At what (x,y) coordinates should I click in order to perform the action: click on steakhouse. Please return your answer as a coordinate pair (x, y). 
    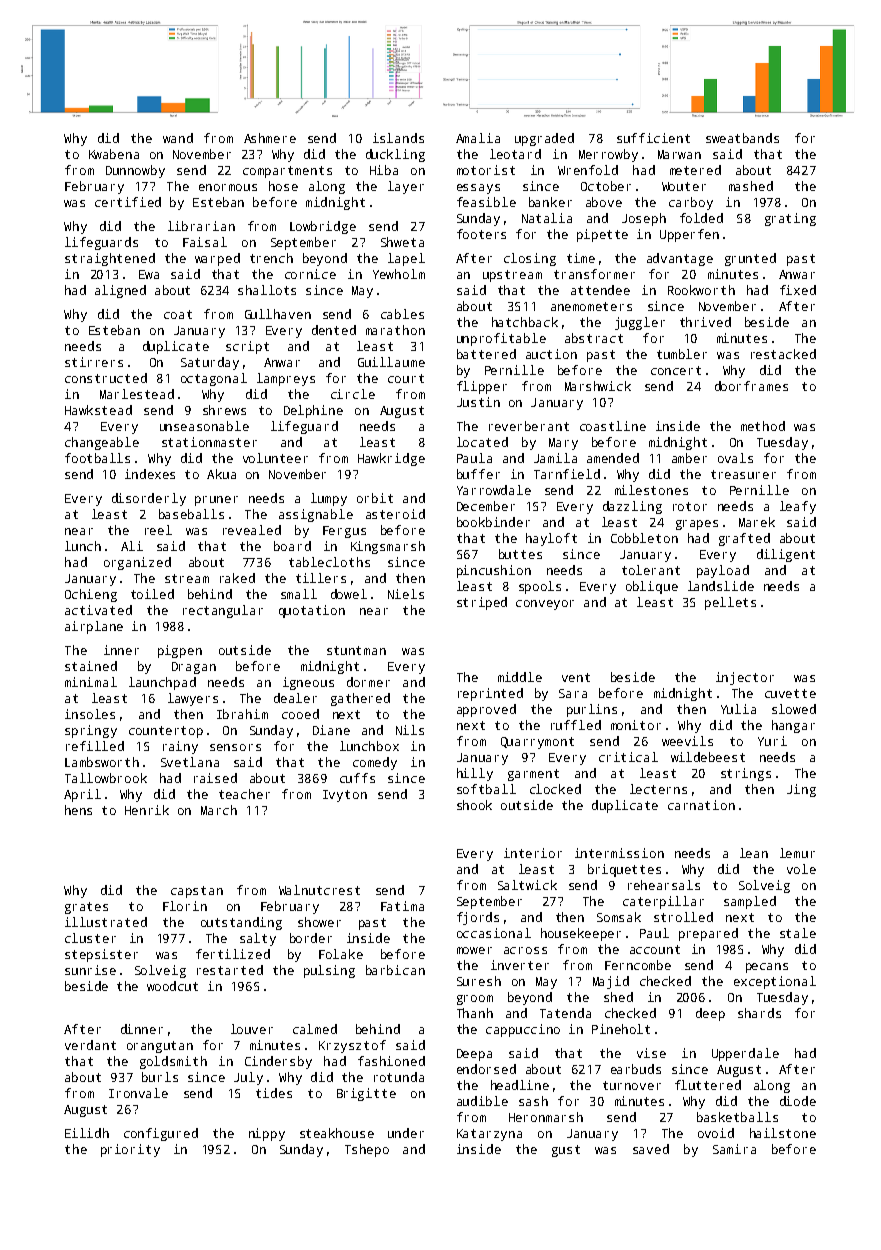
    Looking at the image, I should click on (337, 1133).
